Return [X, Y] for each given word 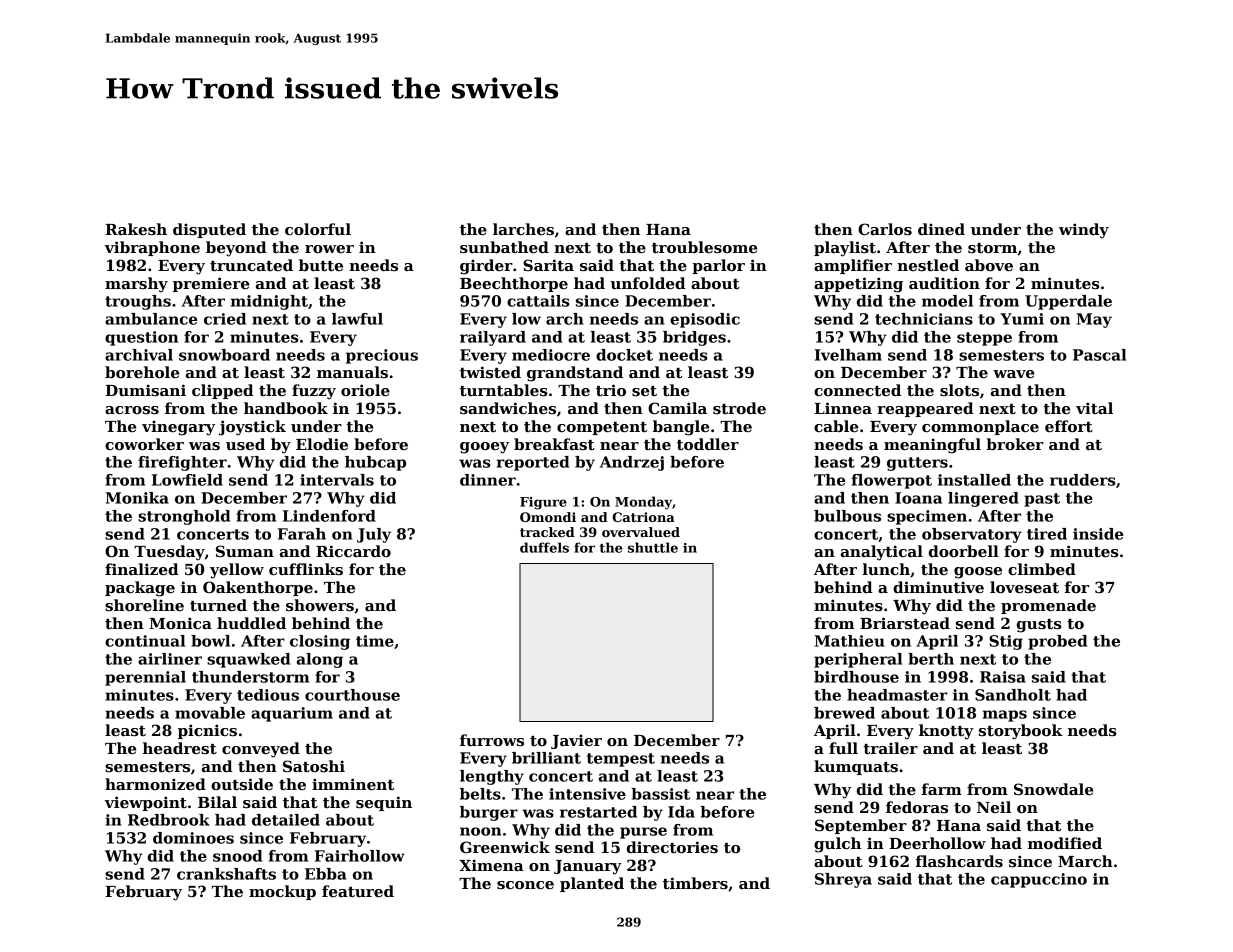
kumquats [856, 767]
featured [358, 891]
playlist [845, 249]
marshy [136, 285]
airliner [170, 659]
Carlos [885, 229]
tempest [621, 760]
